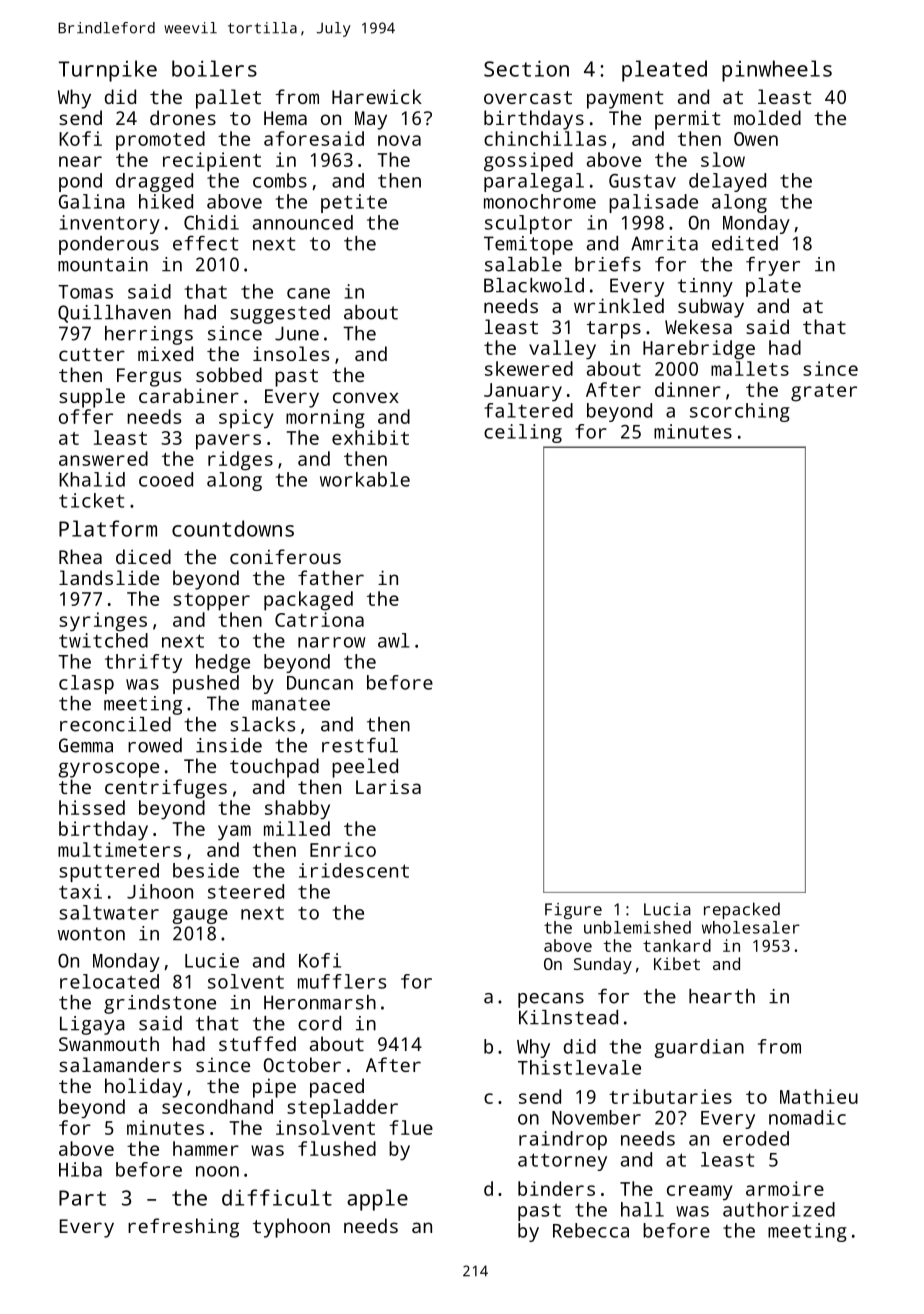 Image resolution: width=924 pixels, height=1314 pixels. I want to click on Figure, so click(573, 911).
